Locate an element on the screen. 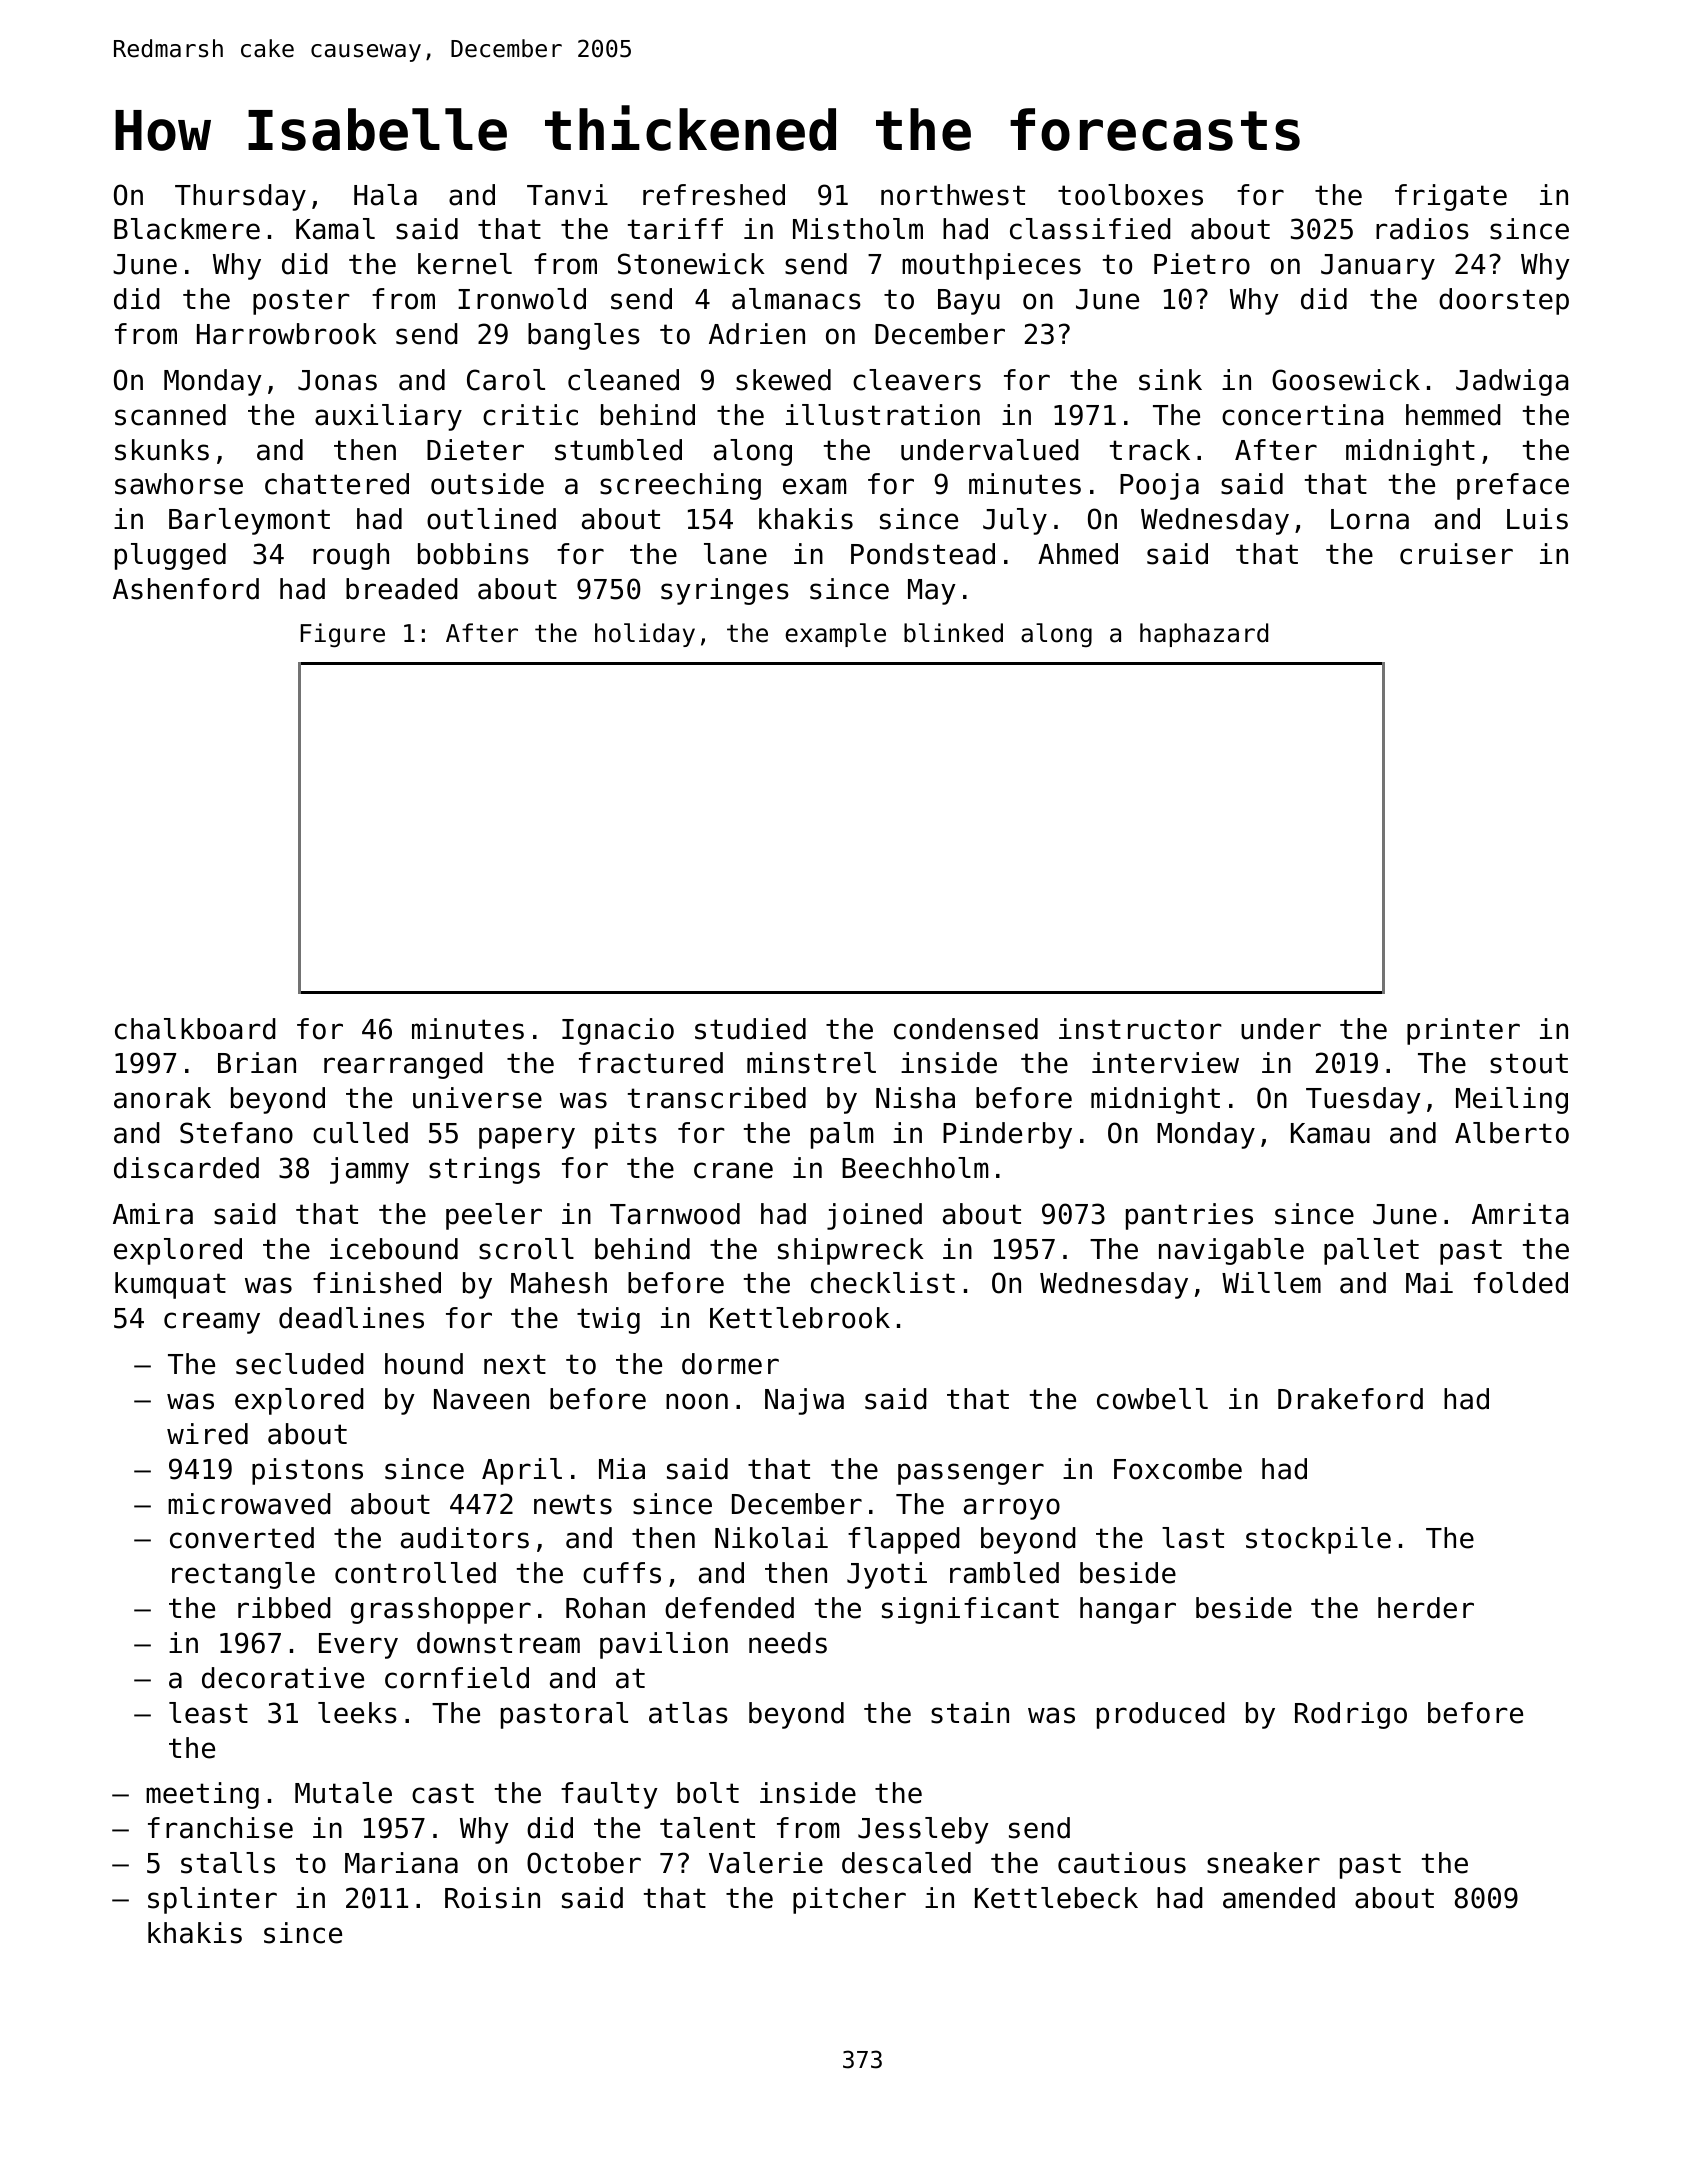 The image size is (1683, 2178). blinked is located at coordinates (953, 633).
